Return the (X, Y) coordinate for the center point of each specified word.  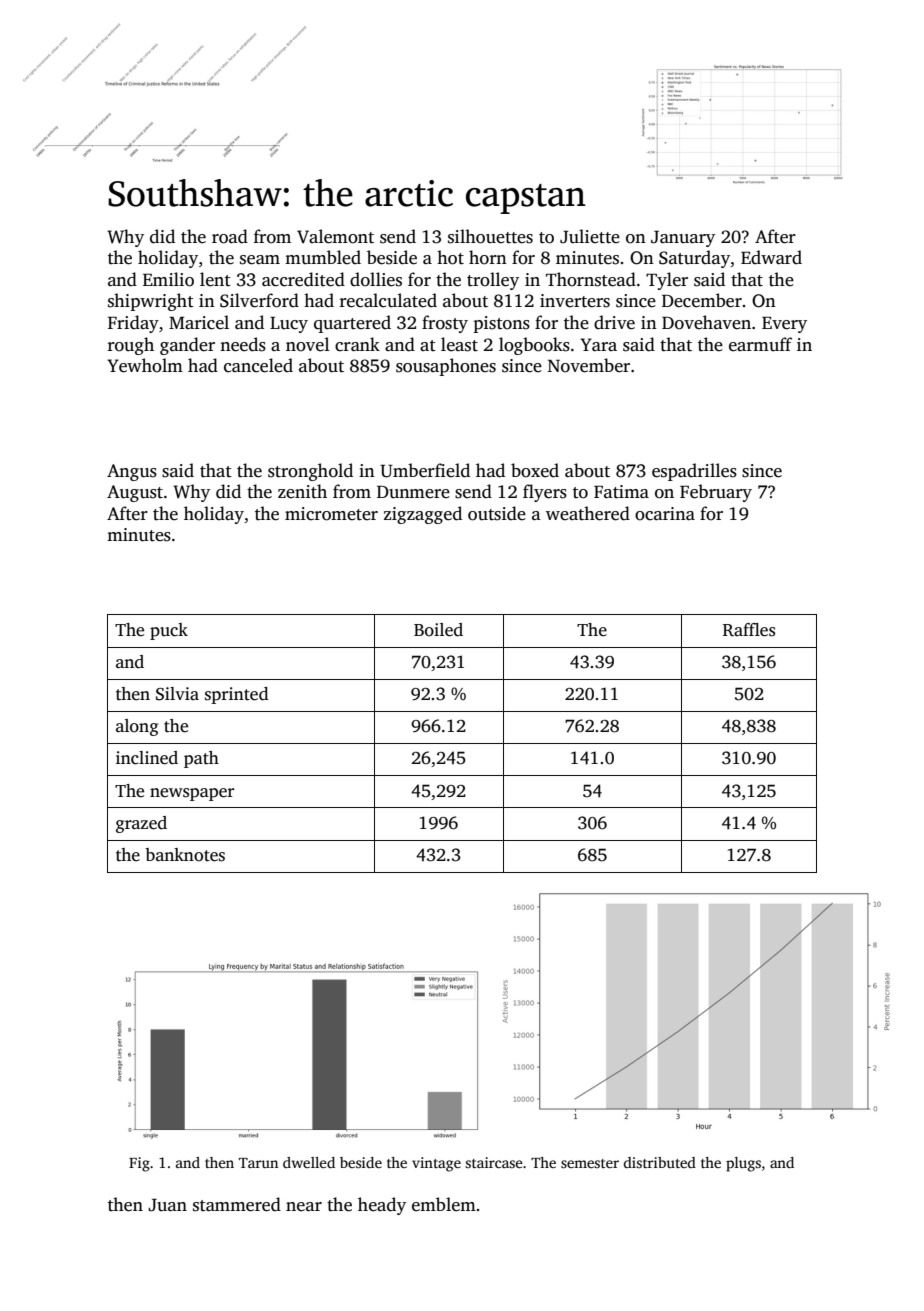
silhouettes (490, 236)
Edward (771, 257)
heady (382, 1206)
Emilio (168, 279)
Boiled (438, 630)
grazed (141, 824)
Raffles (749, 630)
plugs (743, 1164)
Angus (132, 472)
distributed (660, 1162)
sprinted (237, 695)
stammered (237, 1204)
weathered (588, 513)
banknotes (185, 855)
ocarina (665, 514)
